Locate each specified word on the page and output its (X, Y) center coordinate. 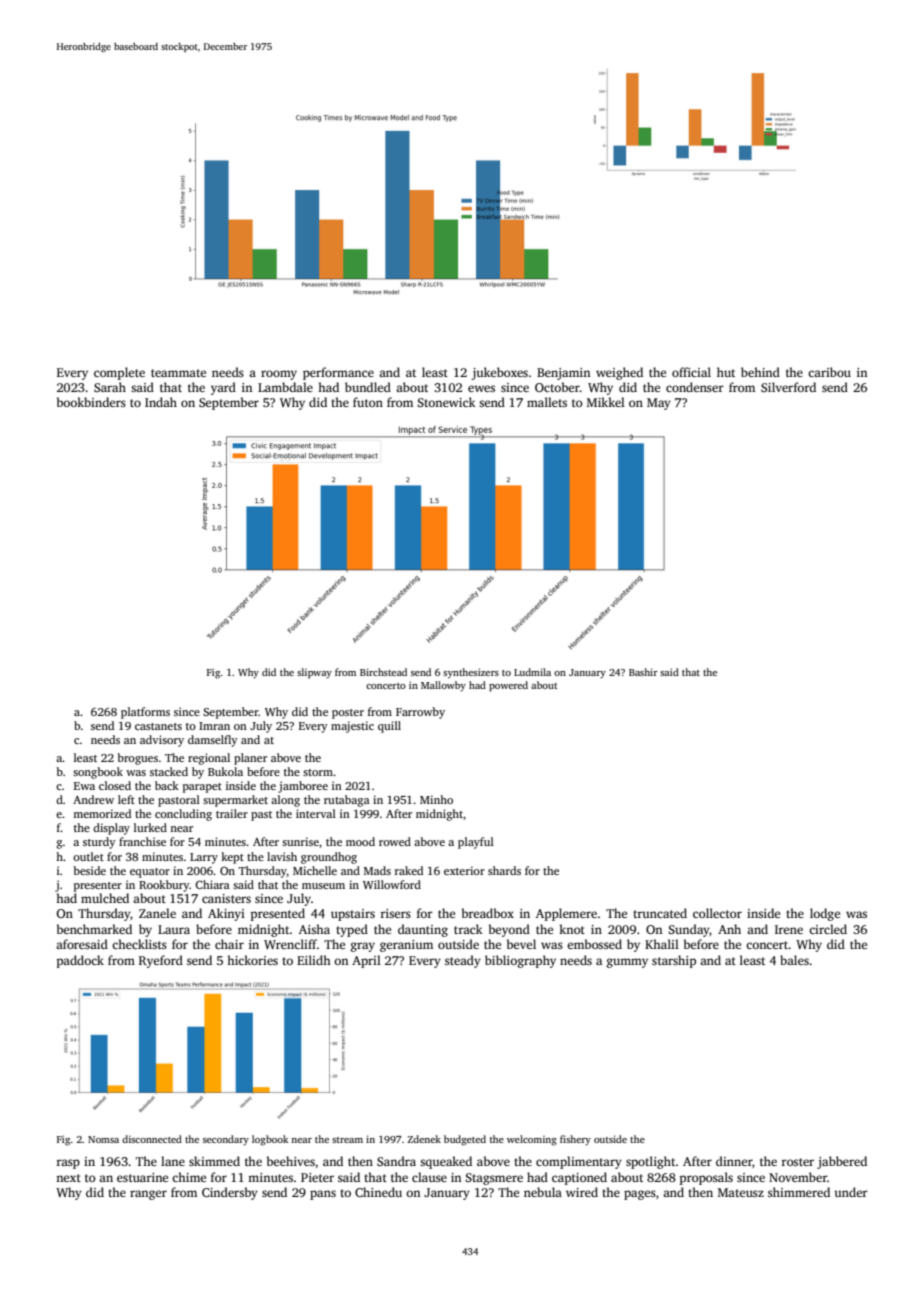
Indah (161, 402)
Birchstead (383, 672)
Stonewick (446, 402)
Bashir (643, 672)
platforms (145, 713)
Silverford (788, 387)
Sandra (396, 1161)
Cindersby (230, 1193)
